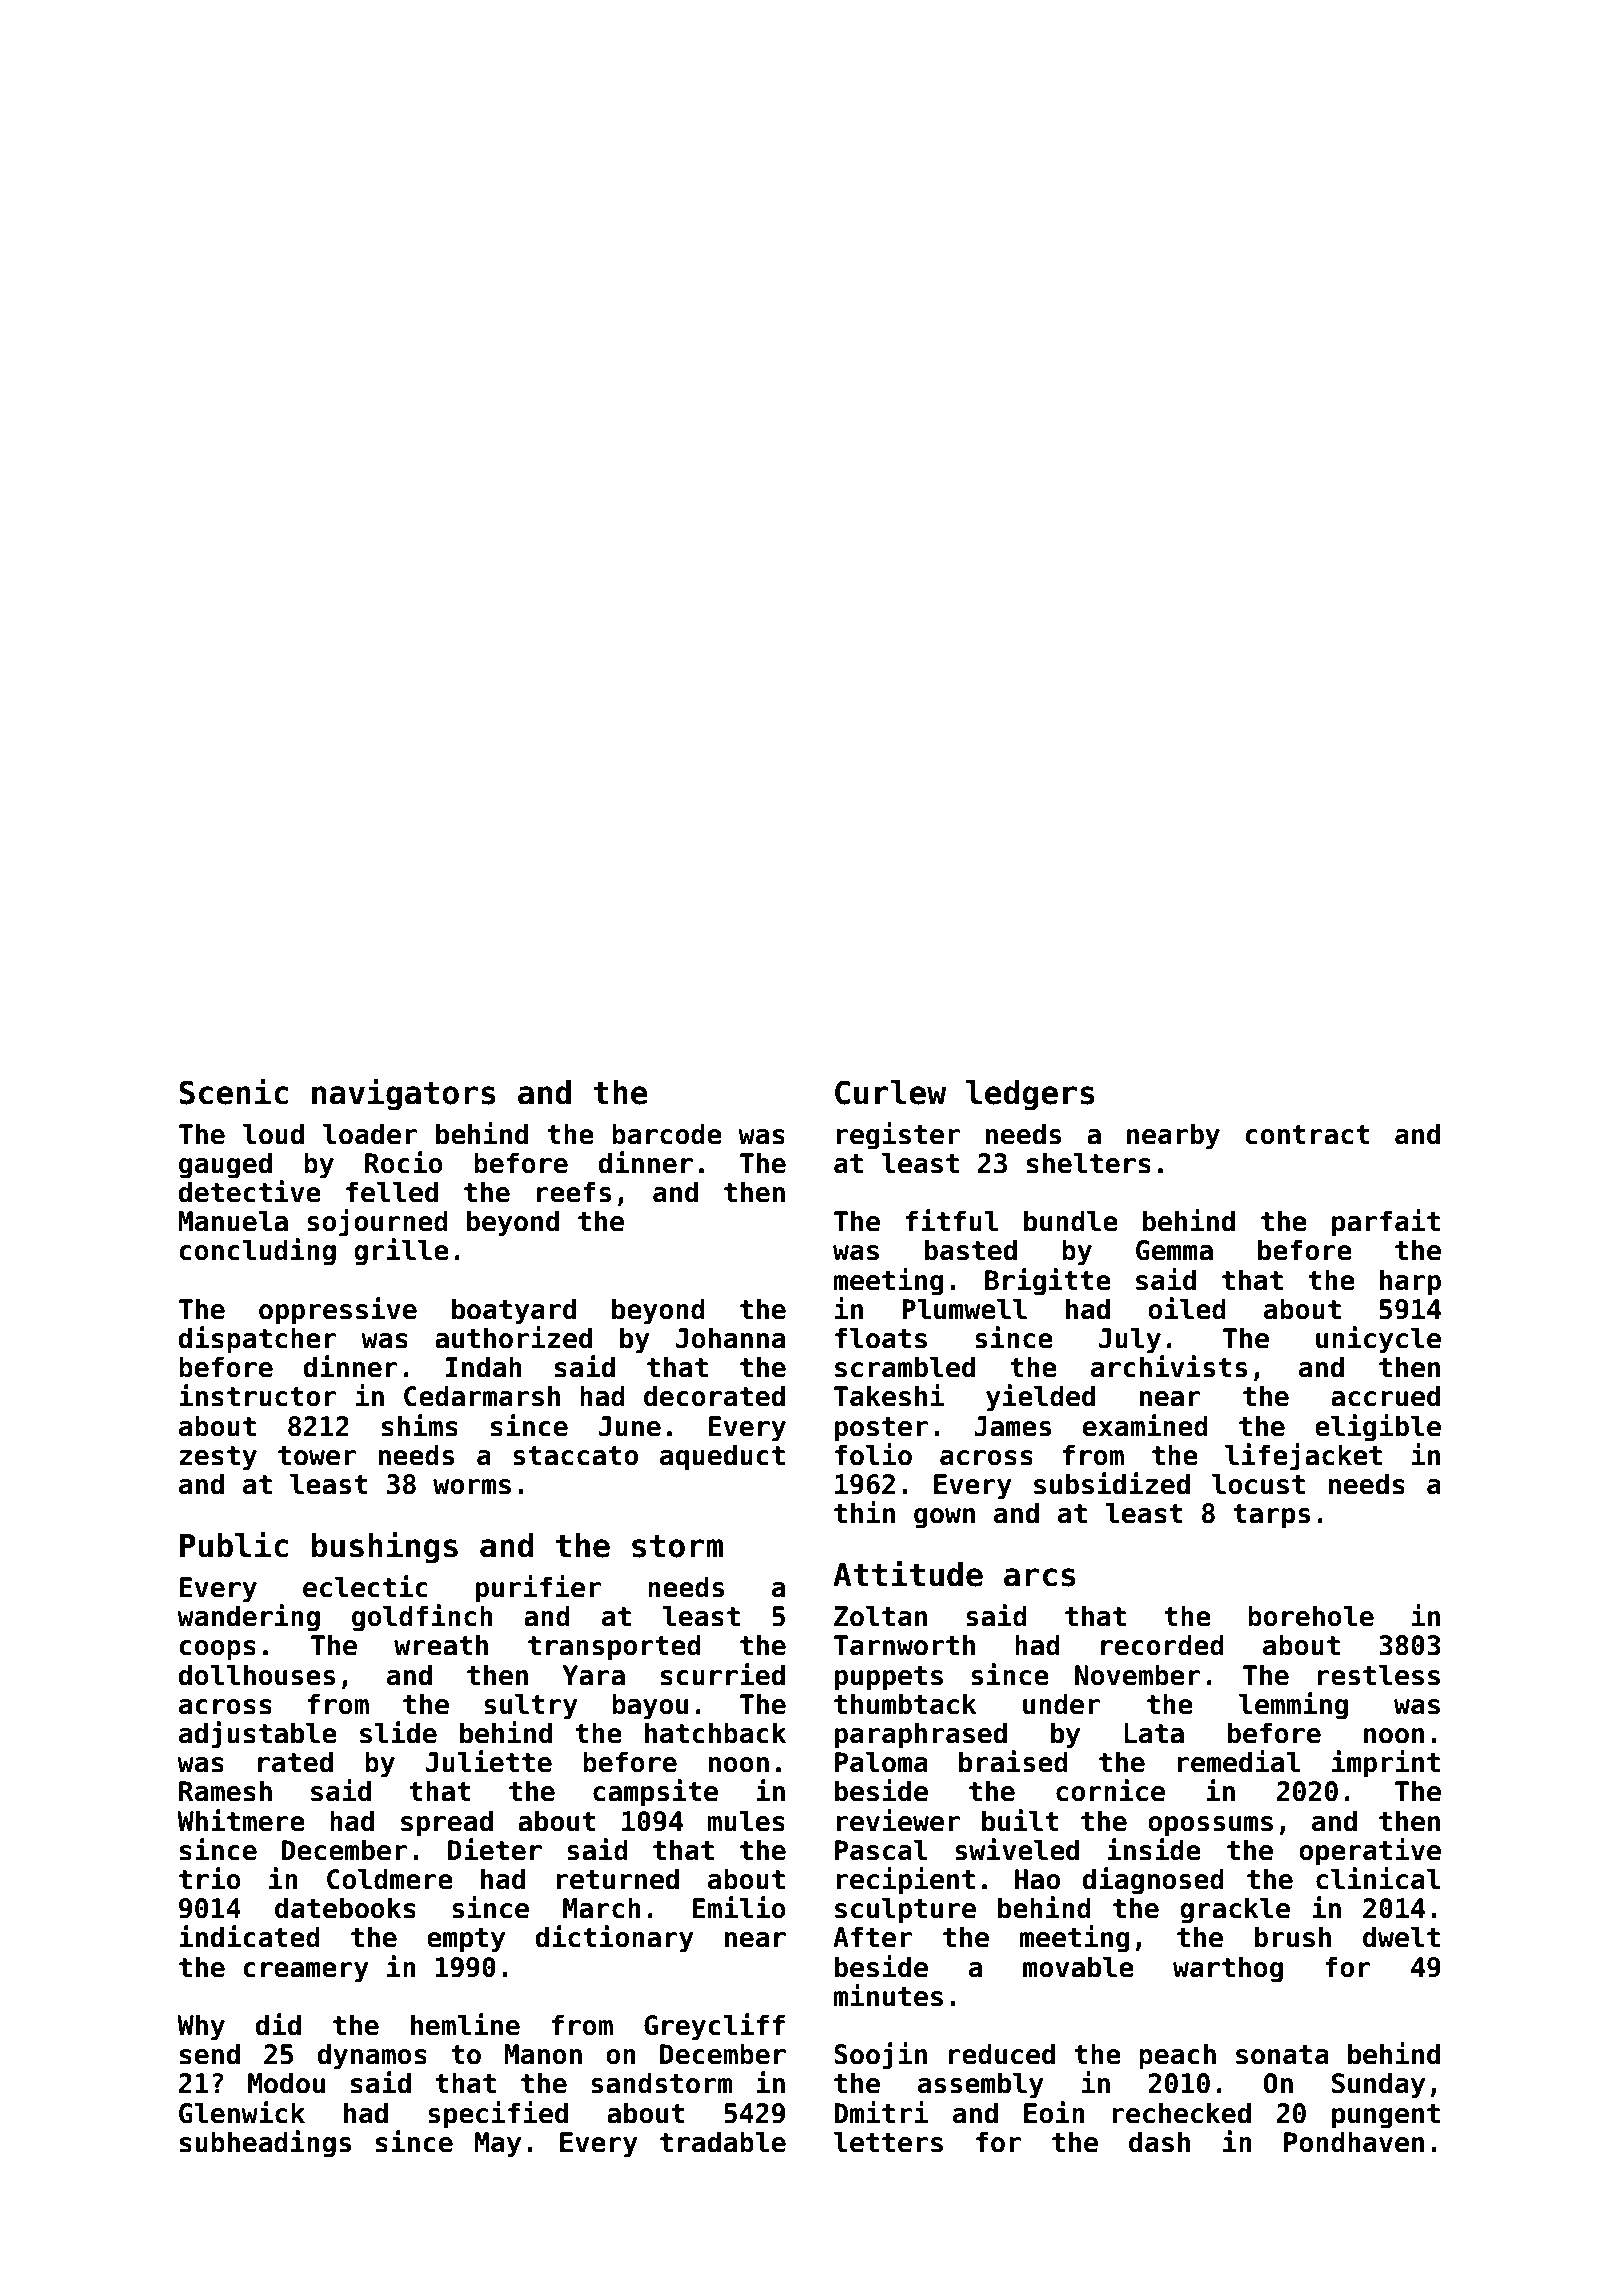 The width and height of the image is (1620, 2292). What do you see at coordinates (964, 1309) in the image?
I see `Plumwell` at bounding box center [964, 1309].
